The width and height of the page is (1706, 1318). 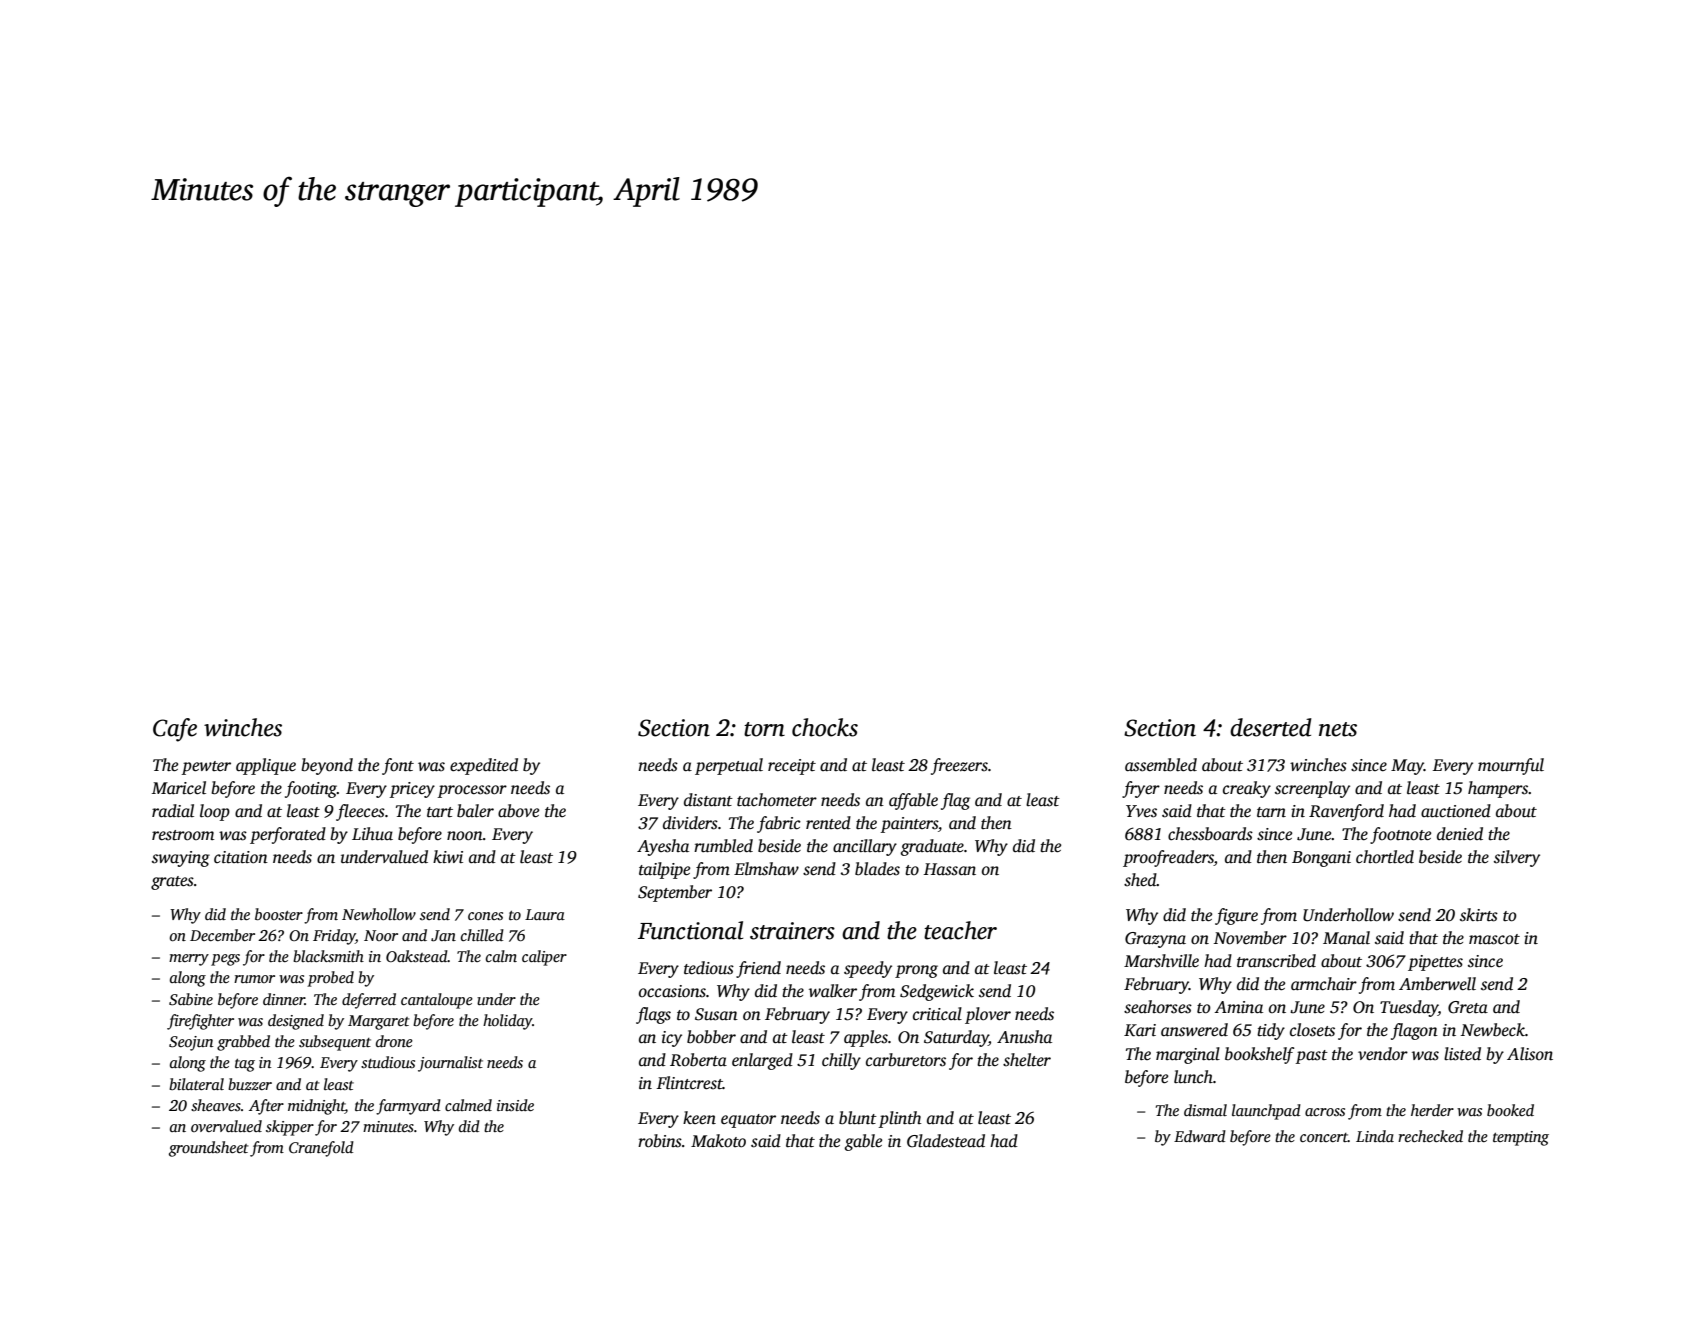 I want to click on Yves, so click(x=1141, y=811).
